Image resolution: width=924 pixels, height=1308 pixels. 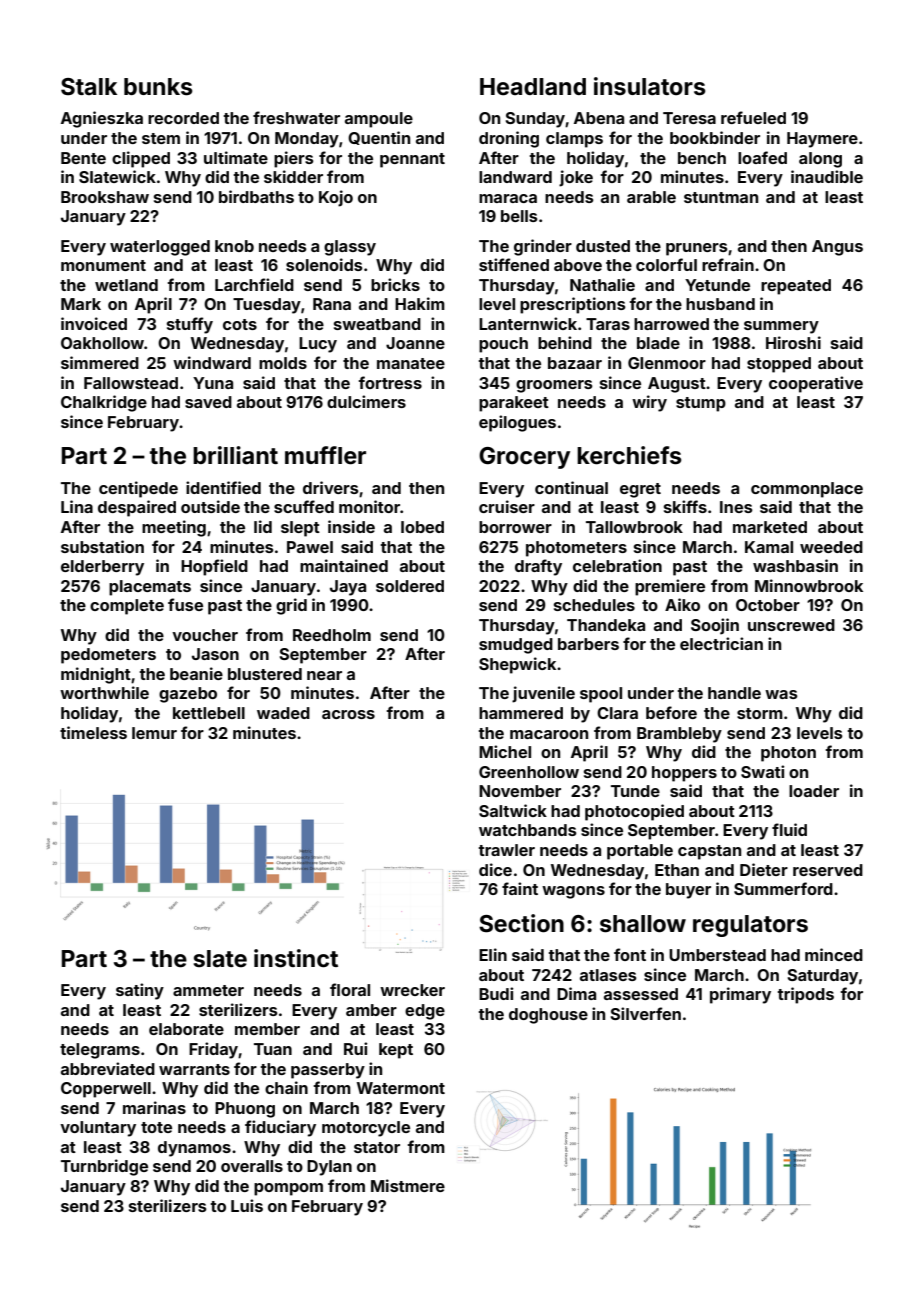 What do you see at coordinates (793, 342) in the document?
I see `Hiroshi` at bounding box center [793, 342].
